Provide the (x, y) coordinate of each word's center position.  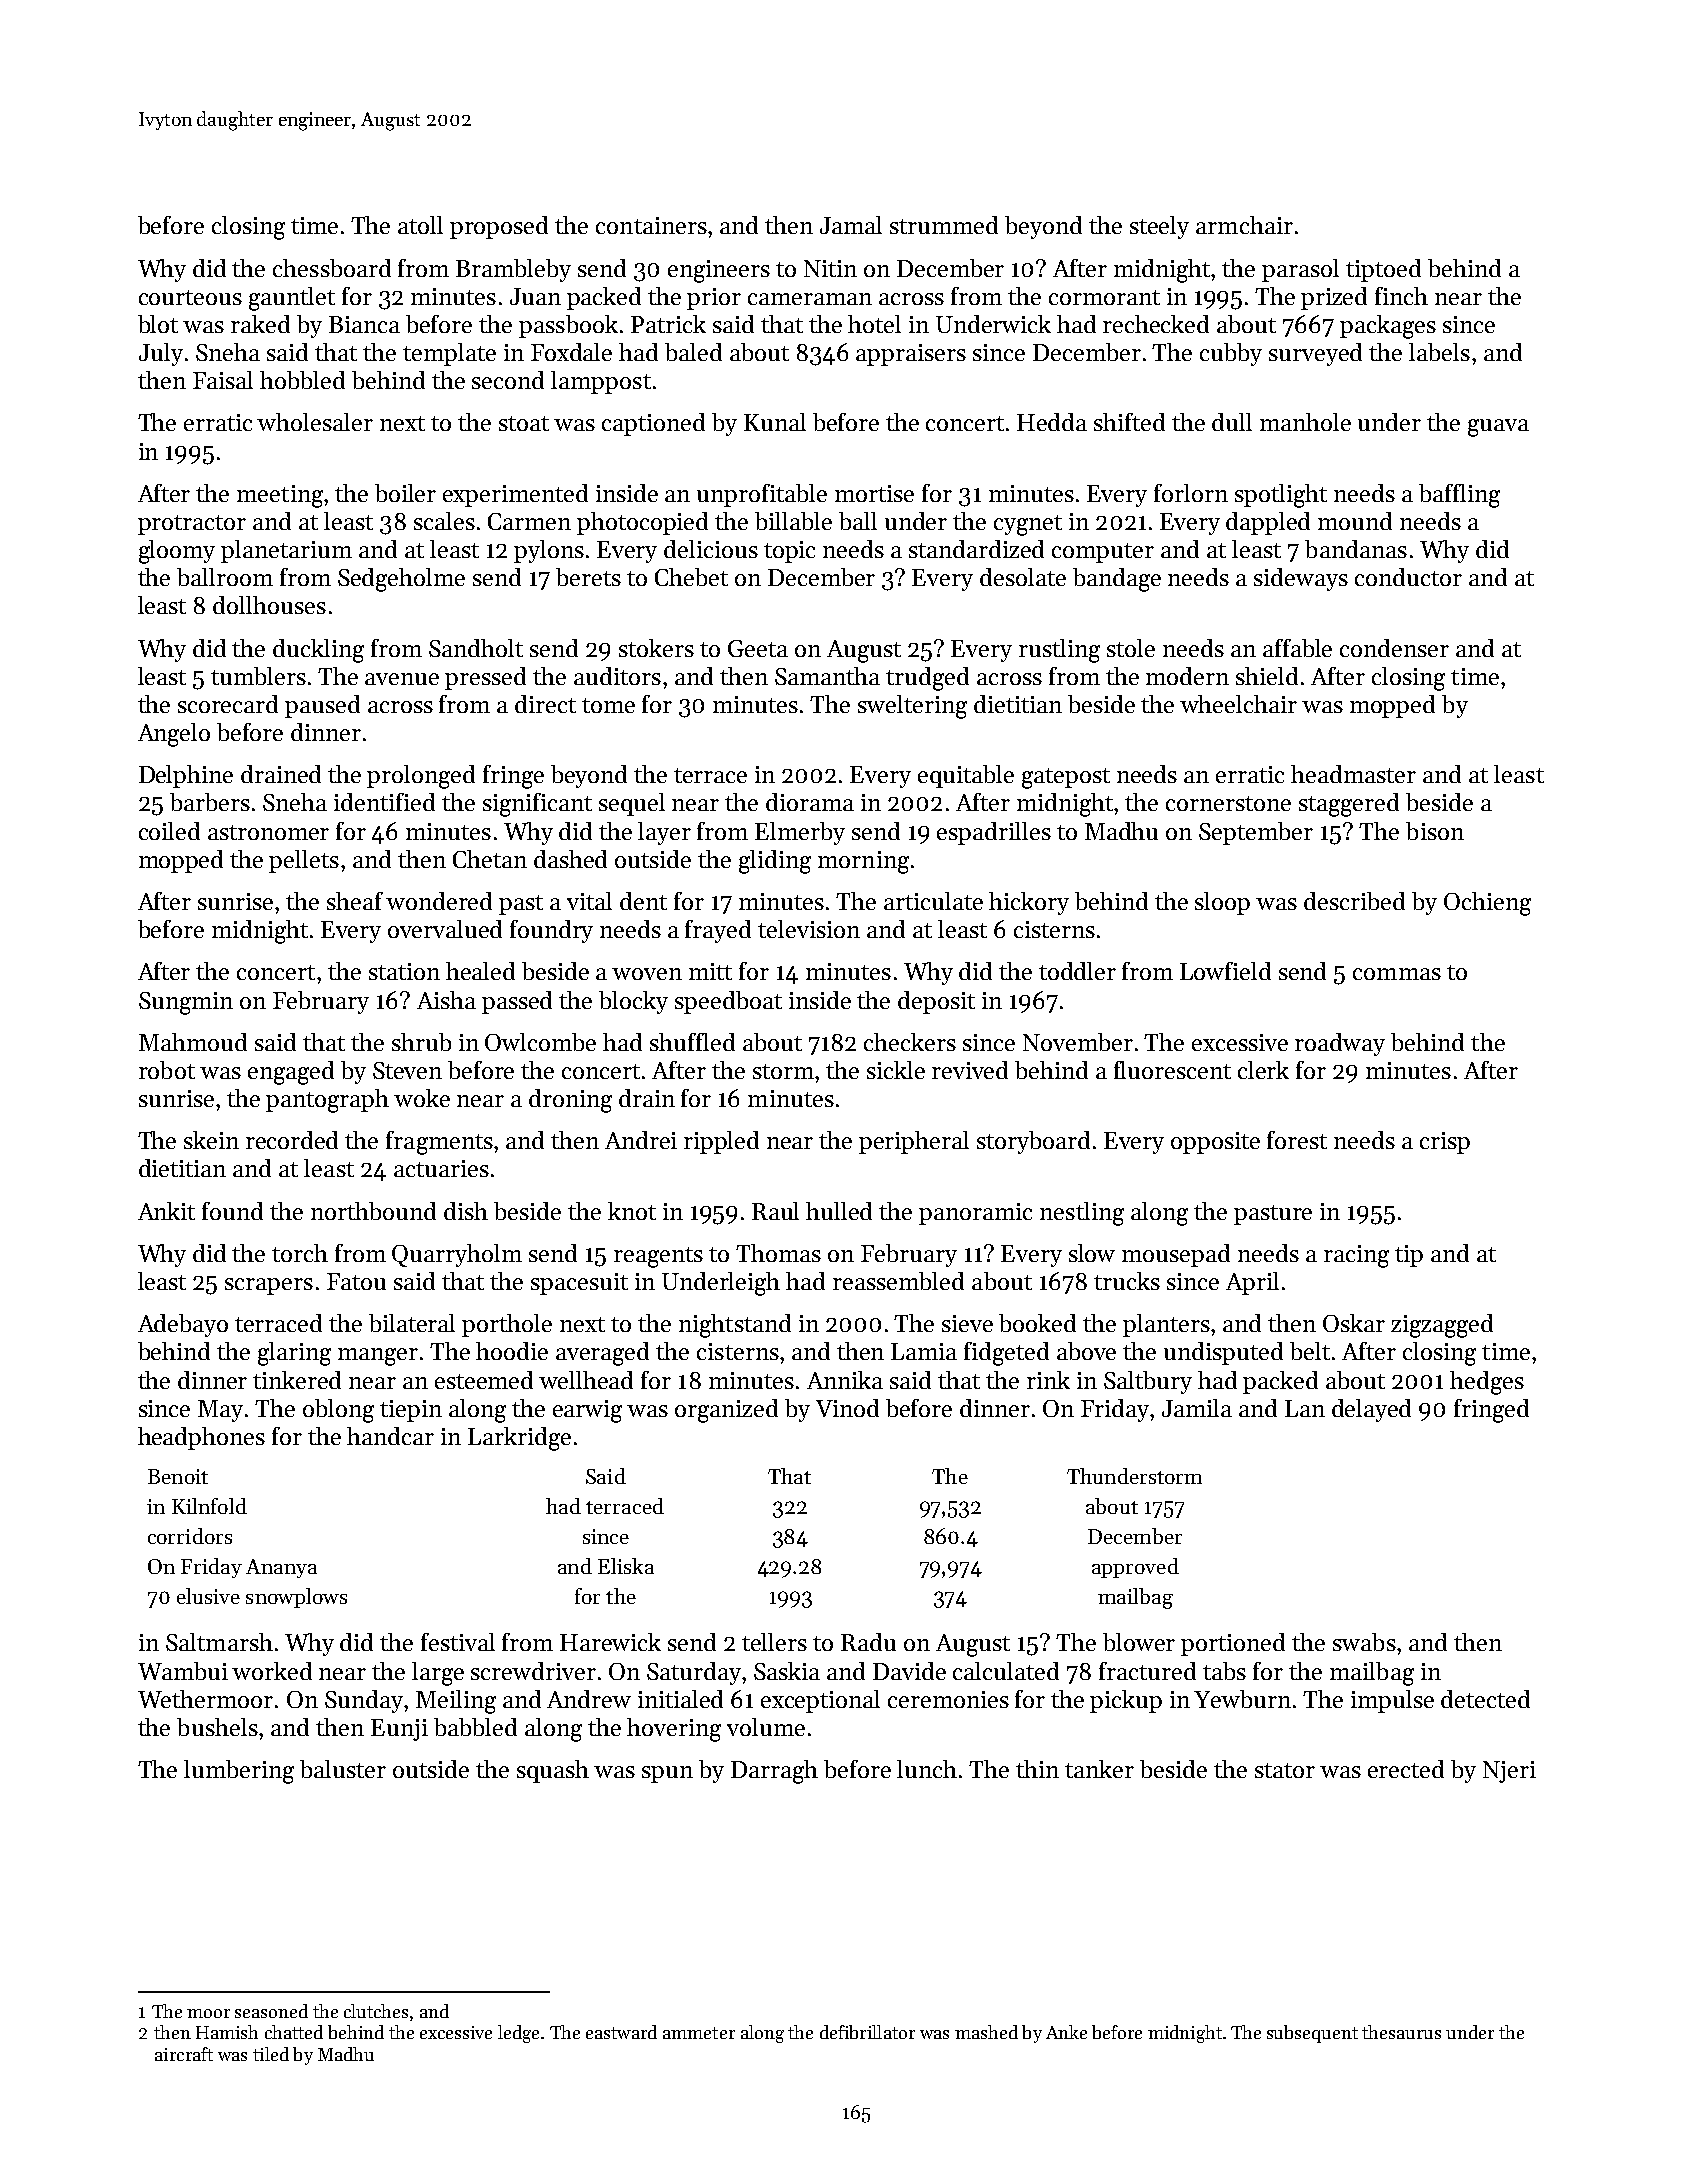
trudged (927, 679)
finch (1401, 296)
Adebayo (183, 1325)
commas (1397, 974)
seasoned (271, 2011)
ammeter (699, 2033)
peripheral (914, 1142)
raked (260, 324)
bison (1435, 831)
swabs (1364, 1642)
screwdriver (533, 1671)
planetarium (286, 551)
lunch (927, 1769)
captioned (653, 424)
